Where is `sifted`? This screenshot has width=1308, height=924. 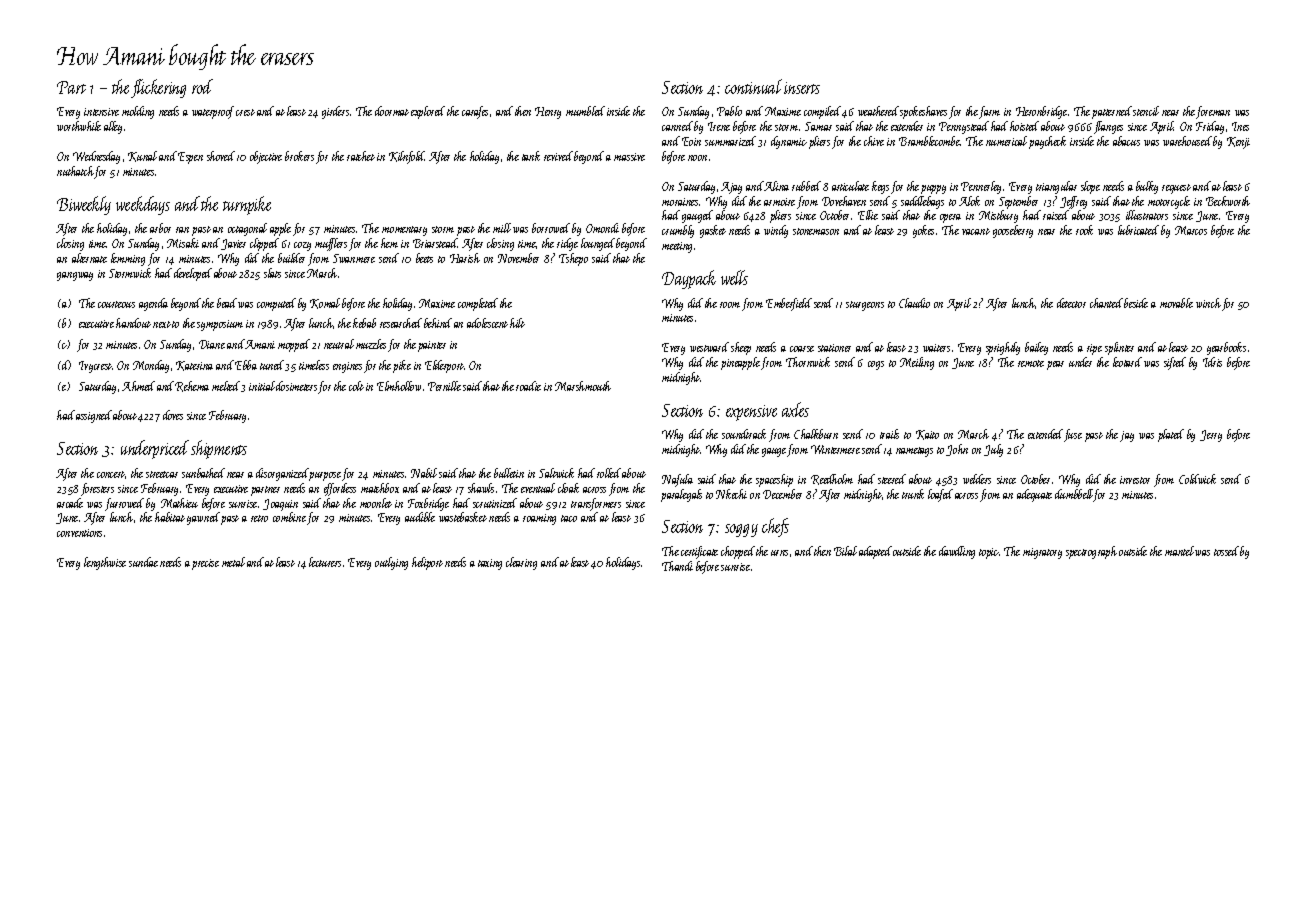 sifted is located at coordinates (1175, 363).
